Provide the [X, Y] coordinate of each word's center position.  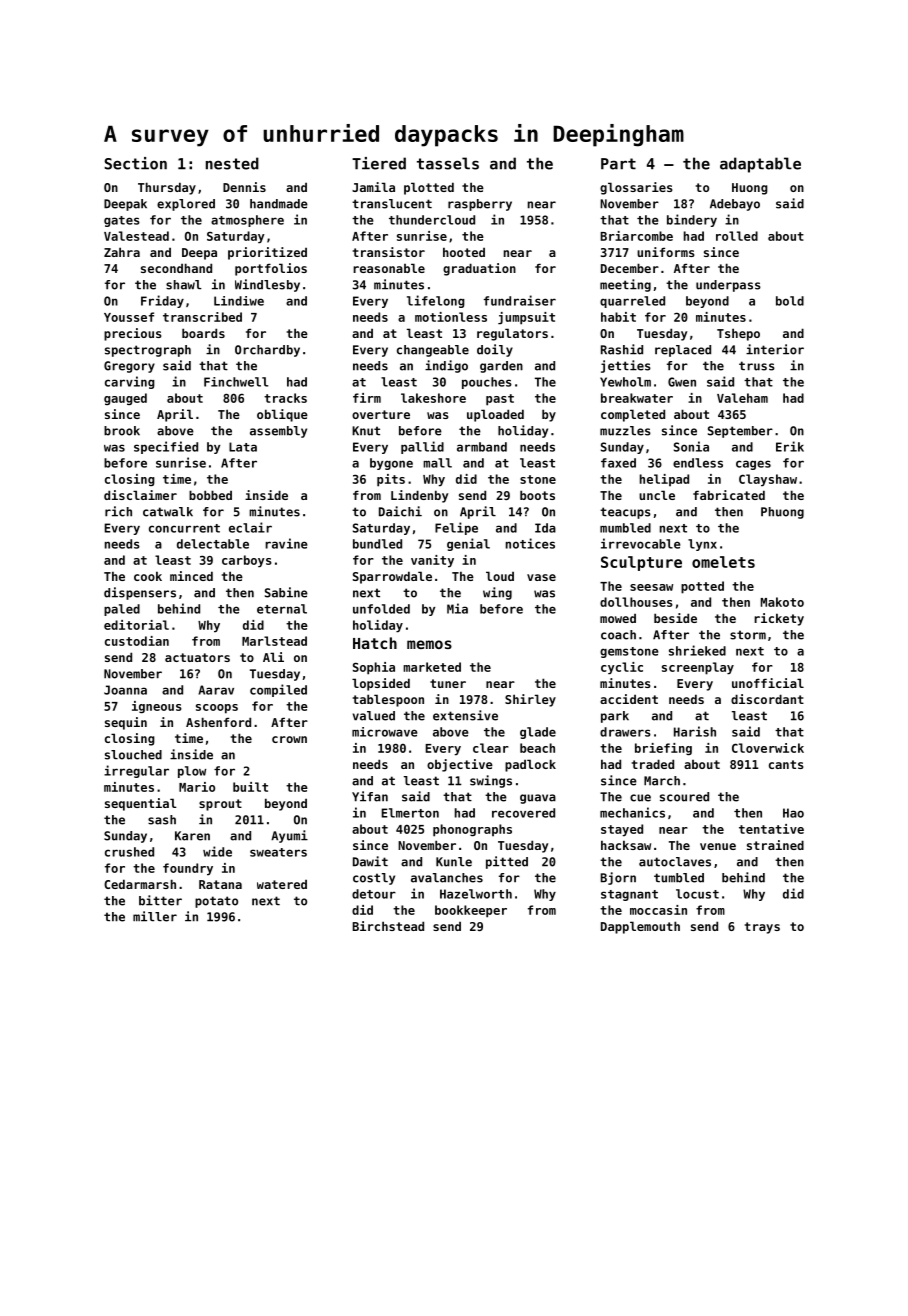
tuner [448, 683]
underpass [728, 286]
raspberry [480, 205]
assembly [278, 432]
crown [289, 739]
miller [155, 916]
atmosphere [247, 221]
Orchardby [267, 351]
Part [618, 164]
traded [653, 764]
